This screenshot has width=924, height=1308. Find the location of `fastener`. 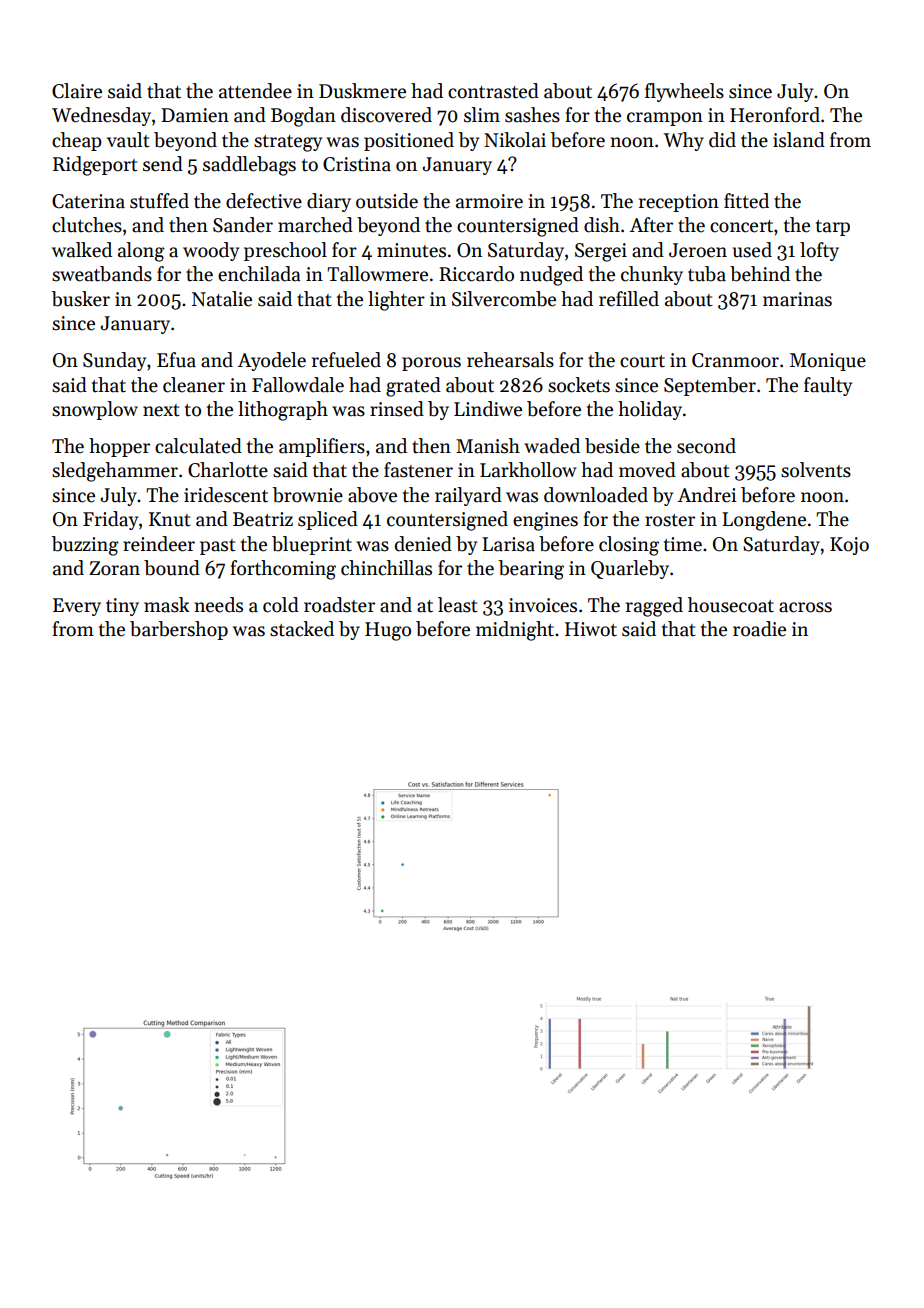

fastener is located at coordinates (418, 470).
